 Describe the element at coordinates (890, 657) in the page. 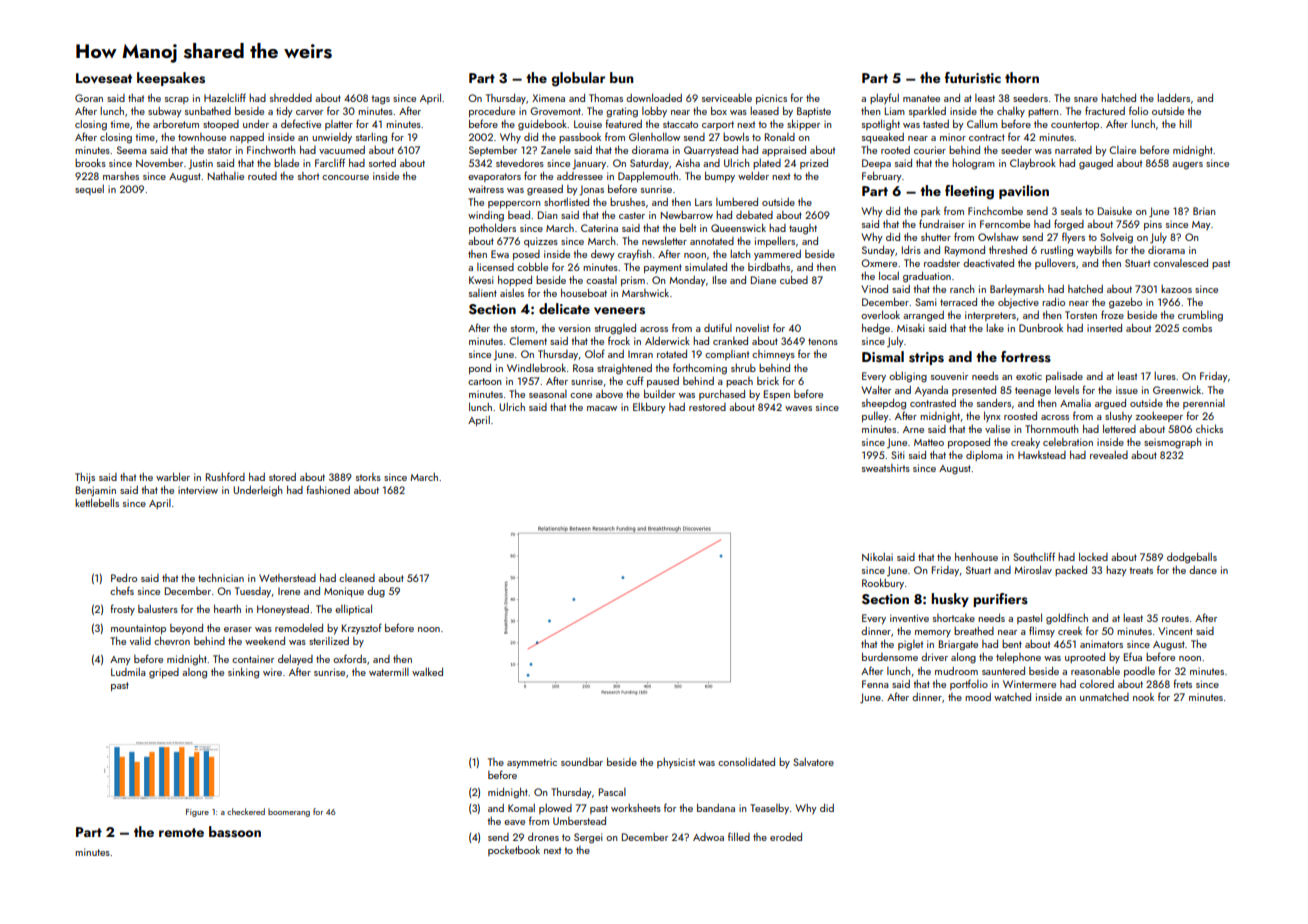

I see `burdensome` at that location.
